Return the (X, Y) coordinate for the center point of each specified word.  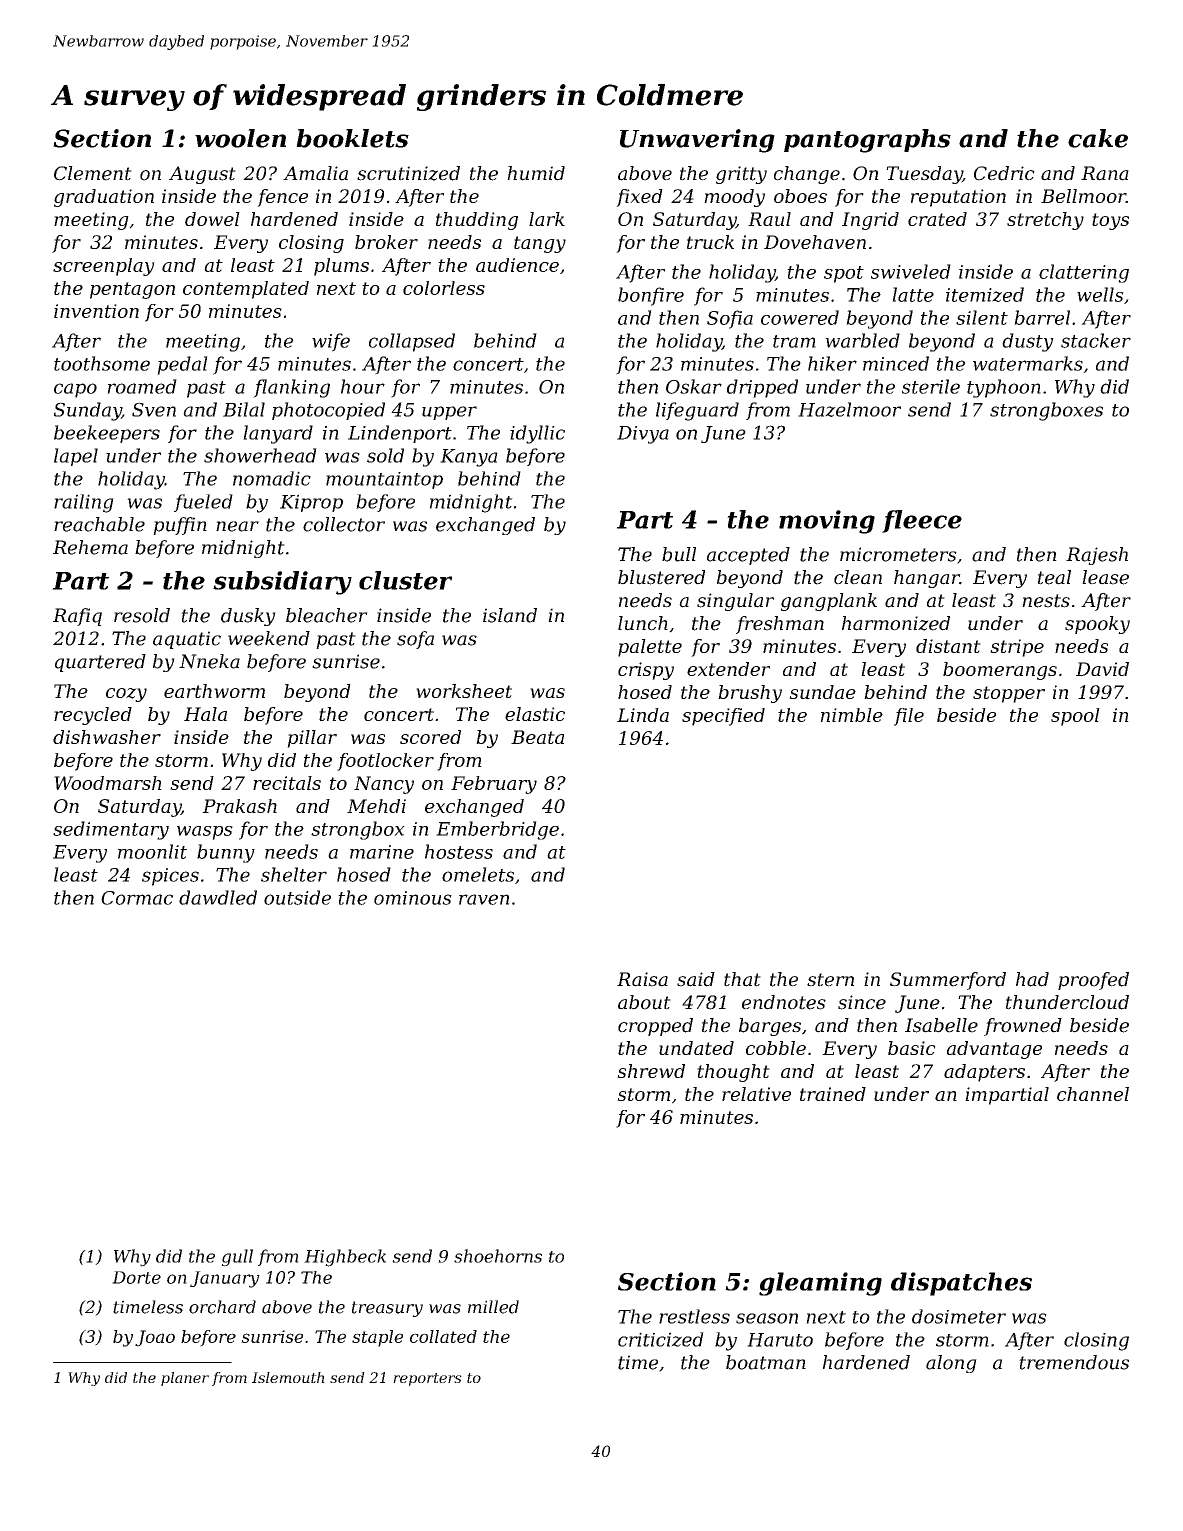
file (909, 717)
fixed (639, 198)
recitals (287, 783)
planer (185, 1379)
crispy (646, 671)
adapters (984, 1073)
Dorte (136, 1277)
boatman (766, 1362)
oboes (800, 196)
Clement (93, 173)
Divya (643, 435)
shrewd (651, 1071)
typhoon (1004, 388)
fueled (203, 503)
